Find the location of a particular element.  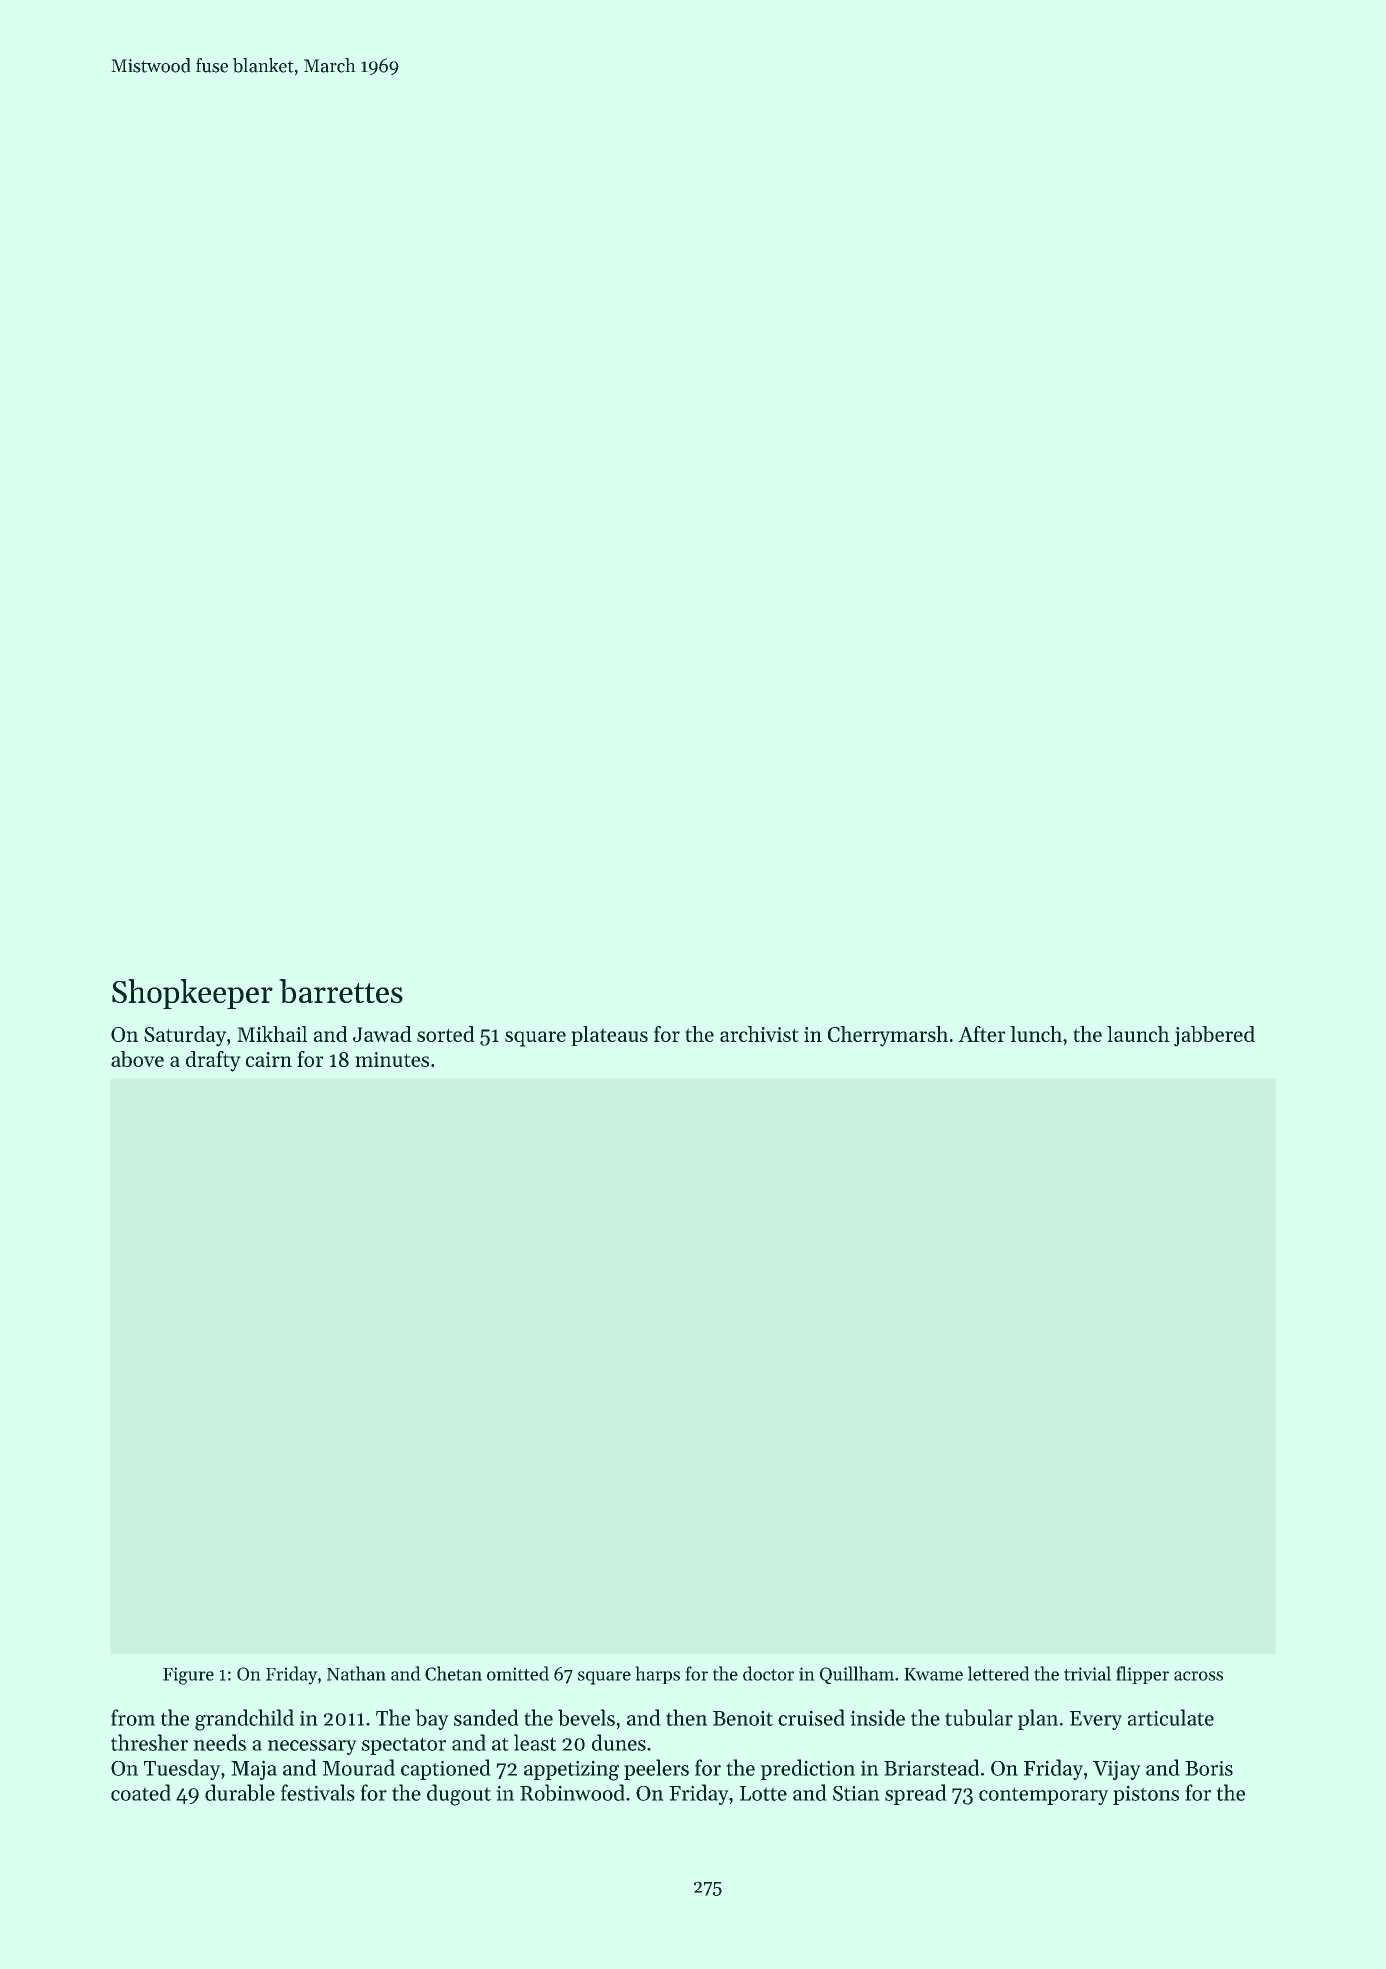

Nathan is located at coordinates (356, 1673).
